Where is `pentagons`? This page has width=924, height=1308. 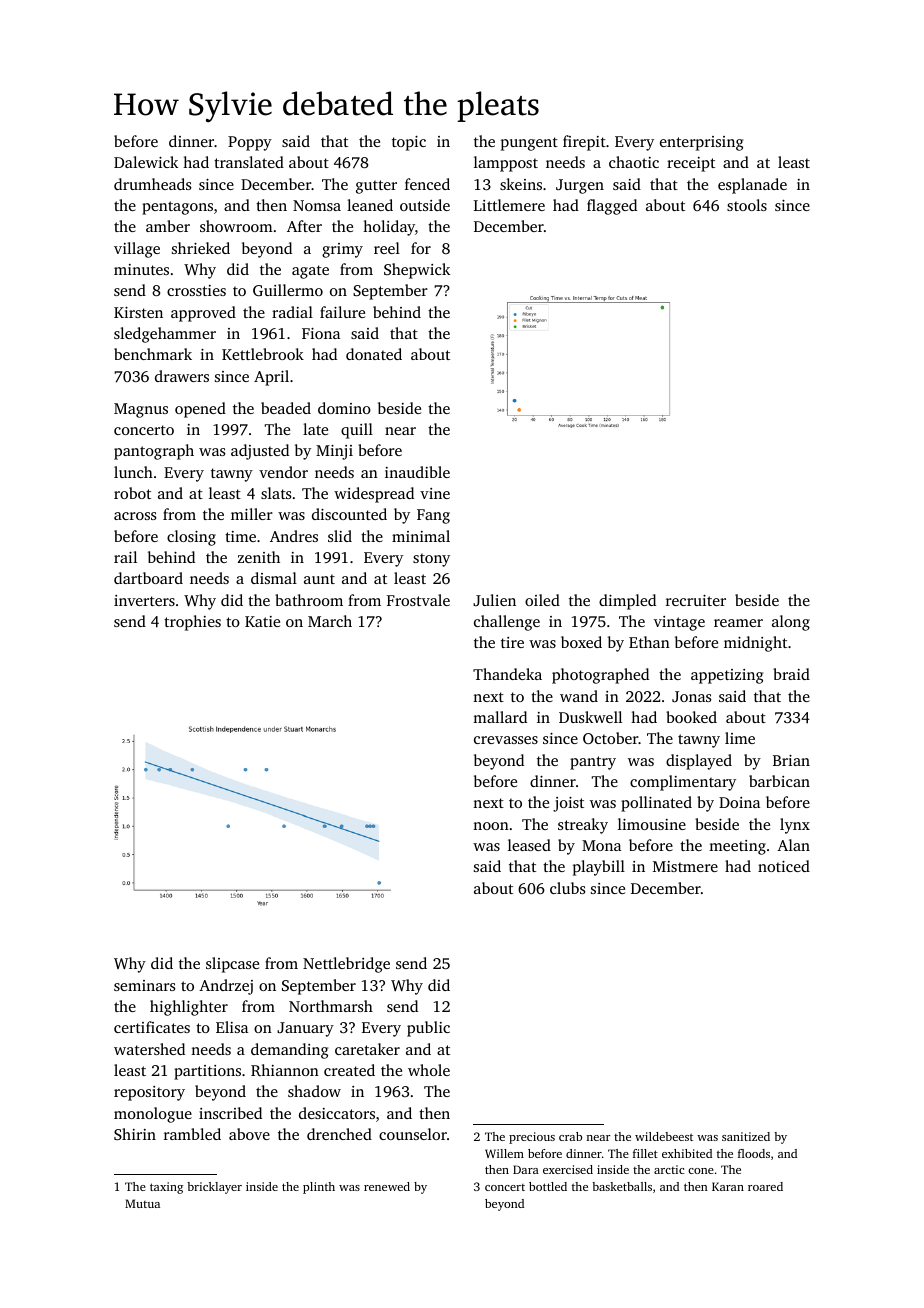
pentagons is located at coordinates (177, 208).
